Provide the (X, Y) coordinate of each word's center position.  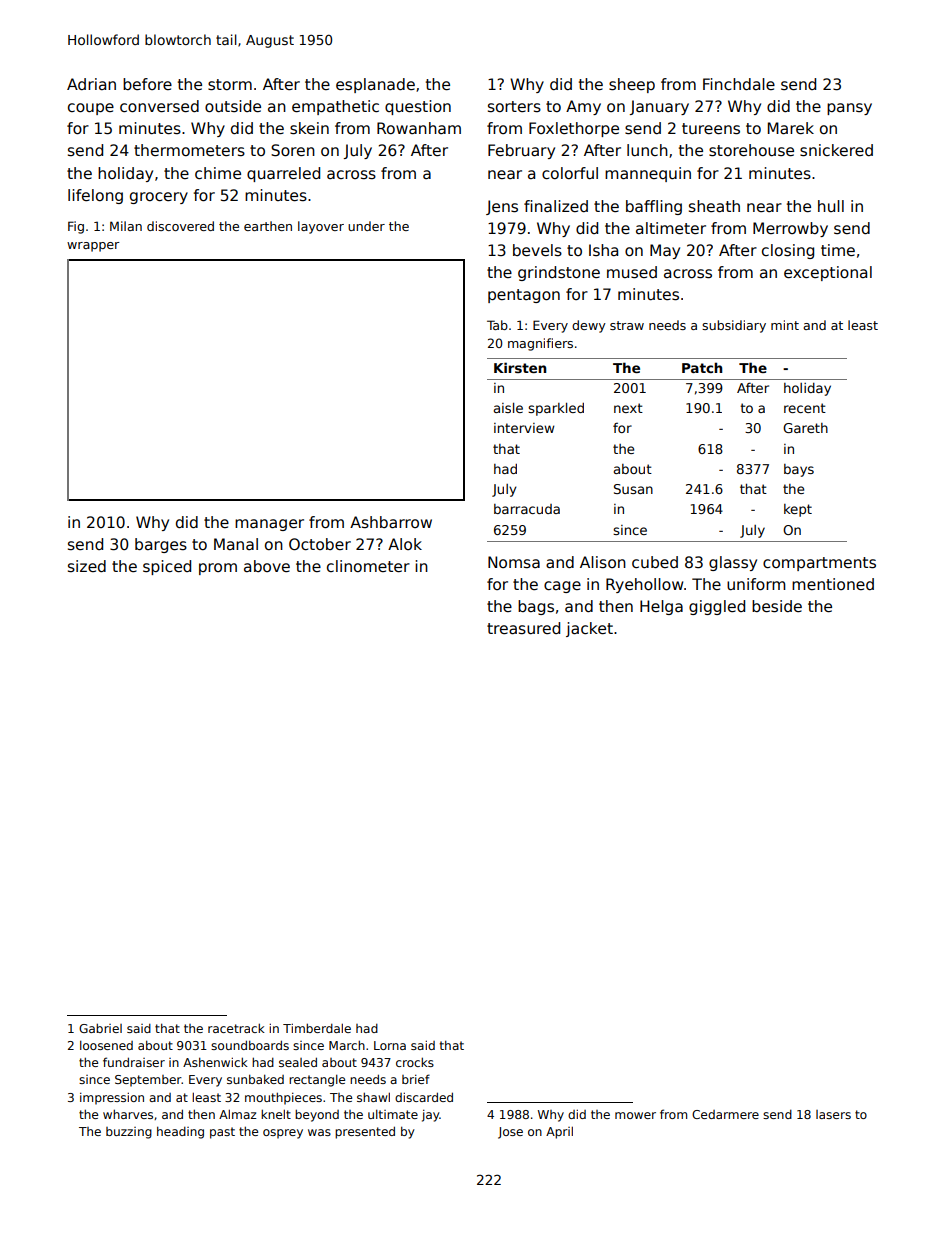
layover (321, 227)
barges (161, 545)
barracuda (527, 509)
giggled (717, 607)
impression (112, 1098)
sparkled (556, 409)
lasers (833, 1114)
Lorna (390, 1045)
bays (799, 470)
